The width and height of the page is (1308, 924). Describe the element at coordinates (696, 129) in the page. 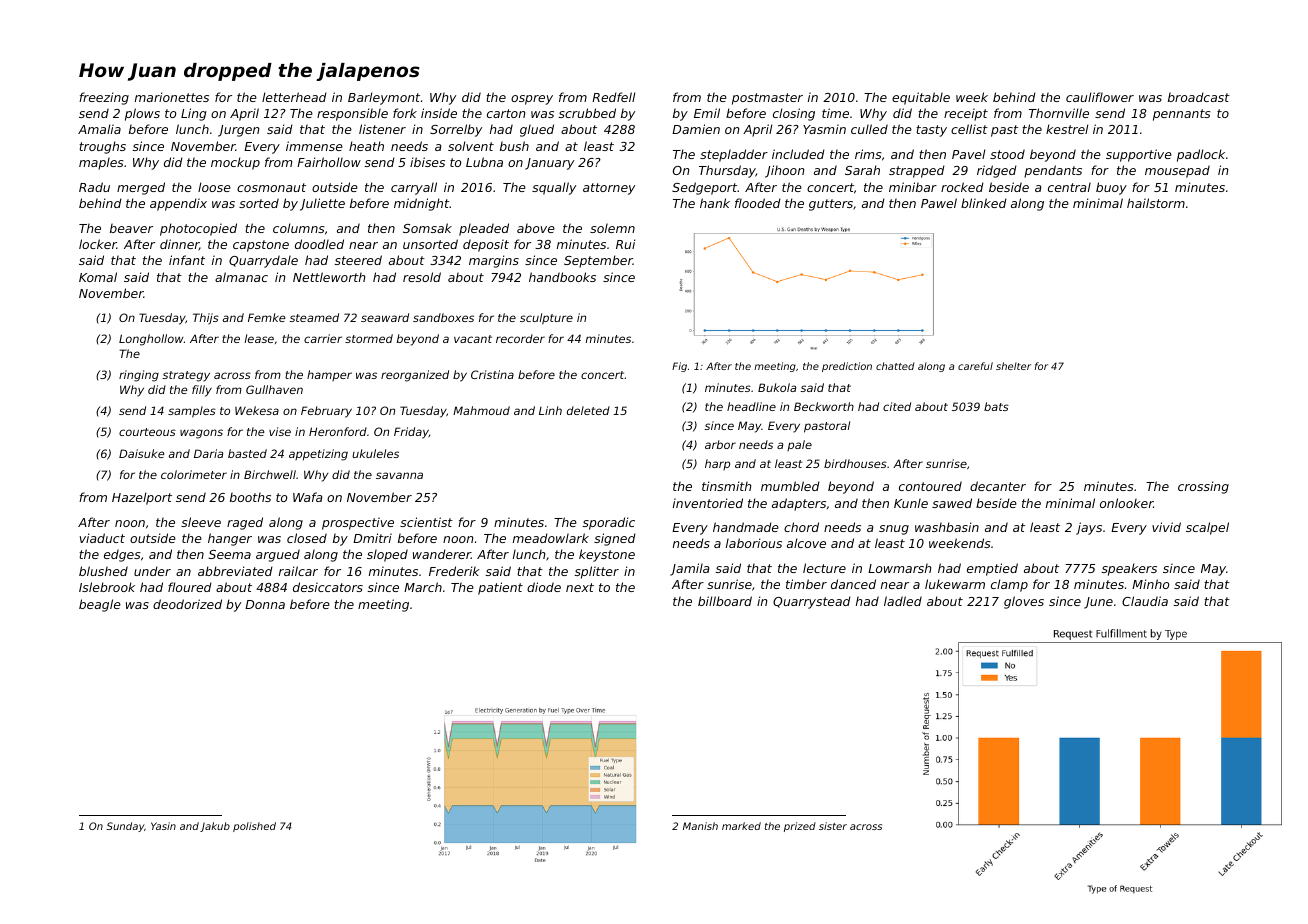

I see `Damien` at that location.
